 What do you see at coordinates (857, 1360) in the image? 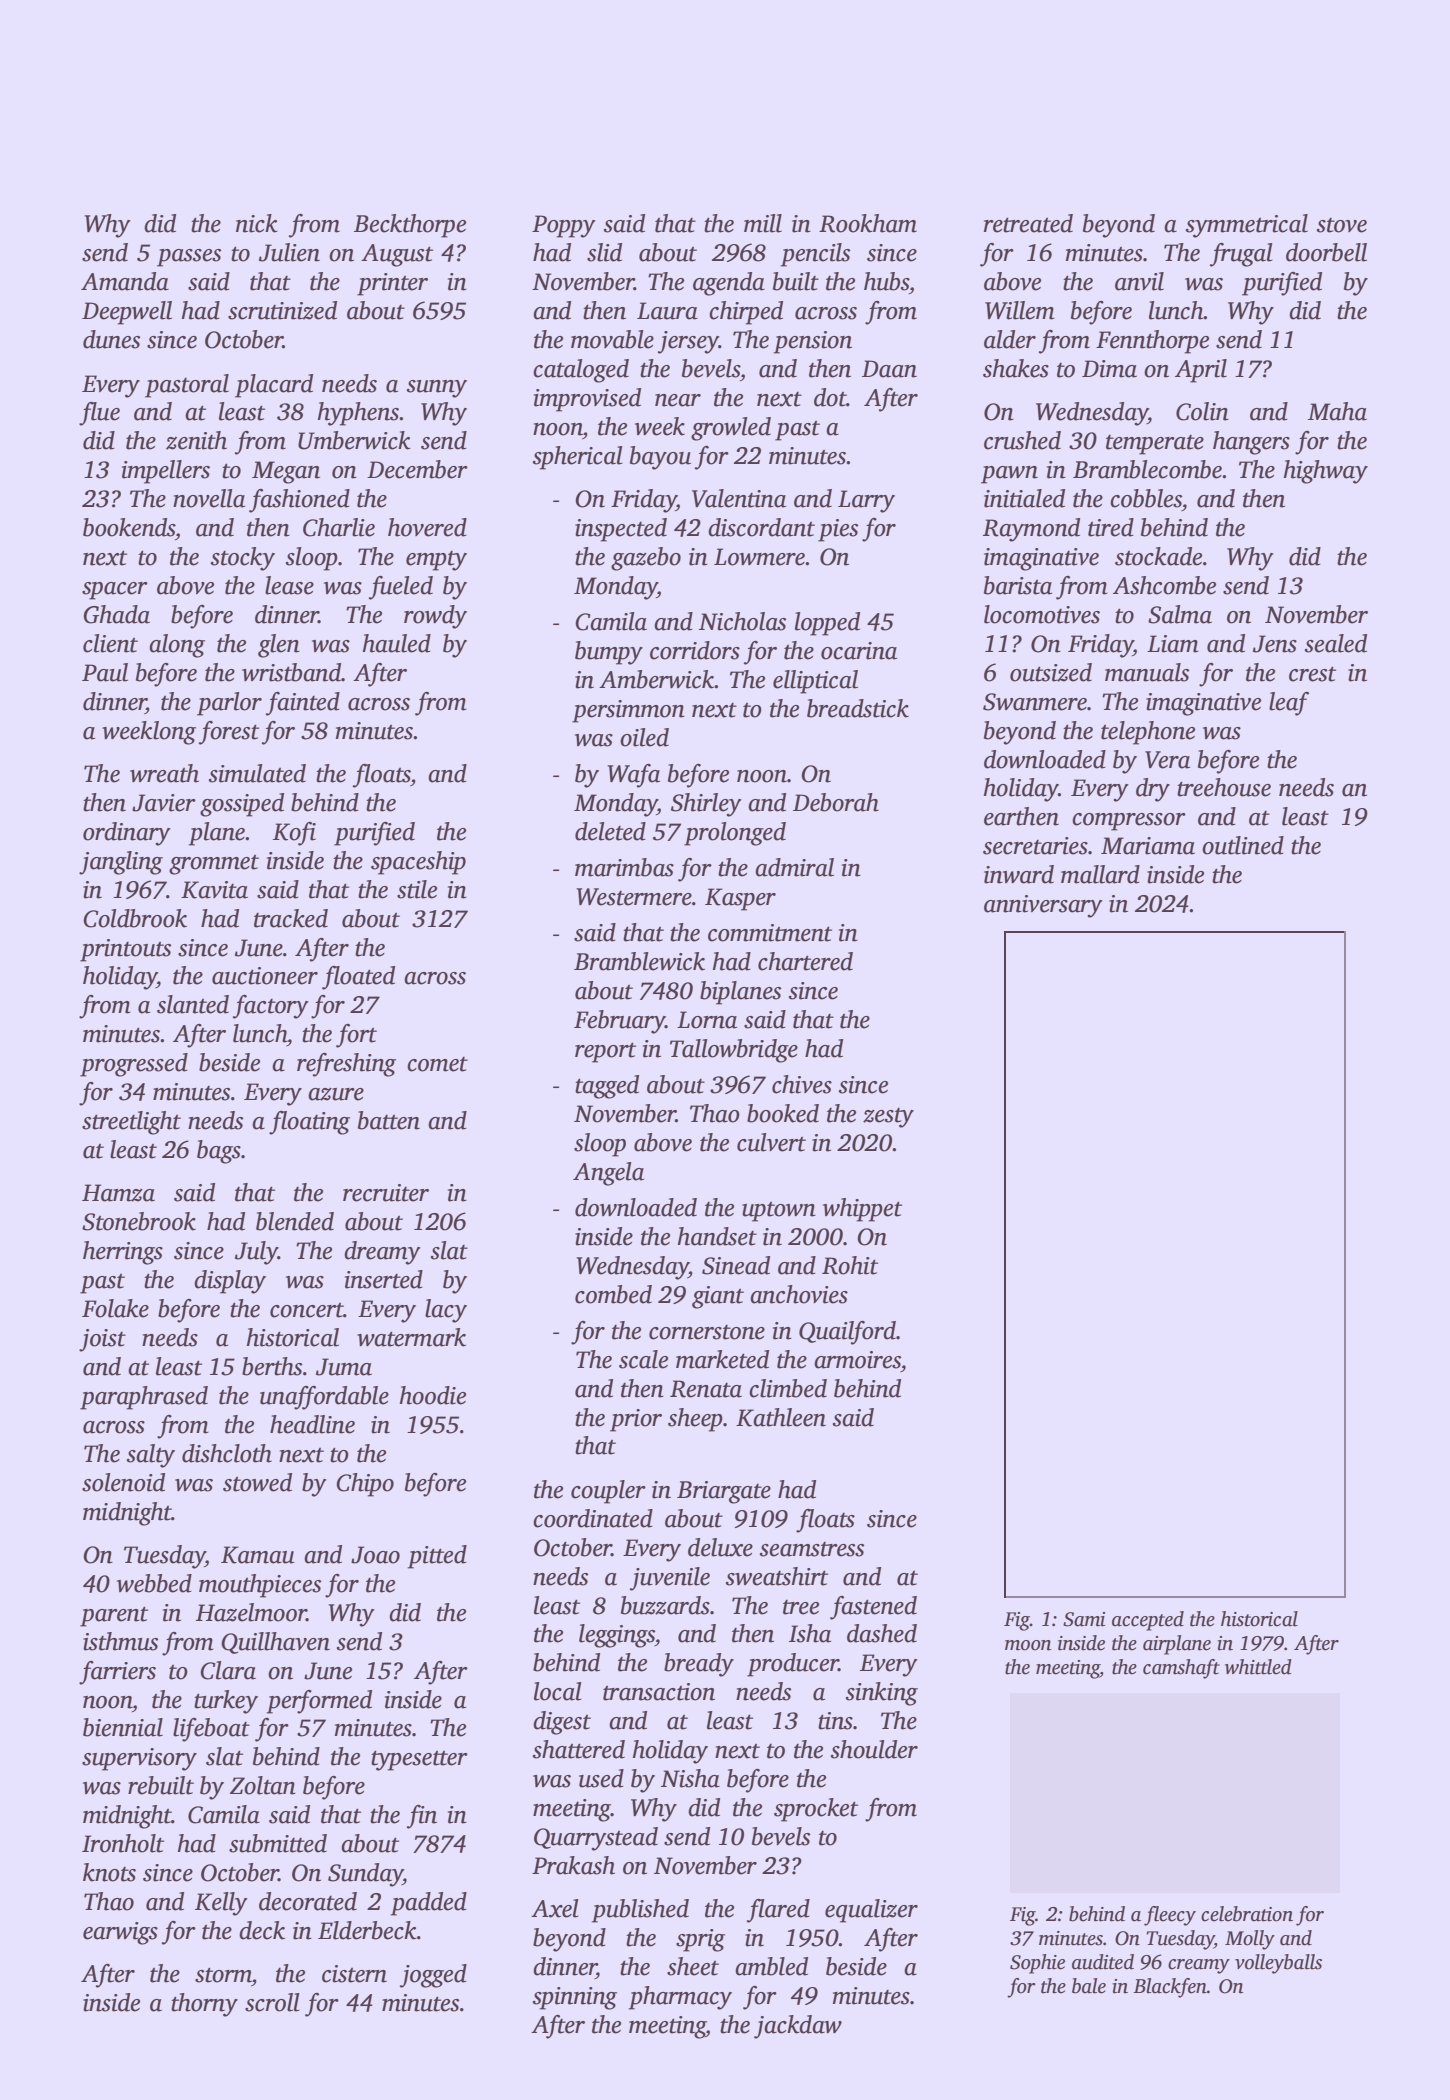
I see `armoires` at bounding box center [857, 1360].
